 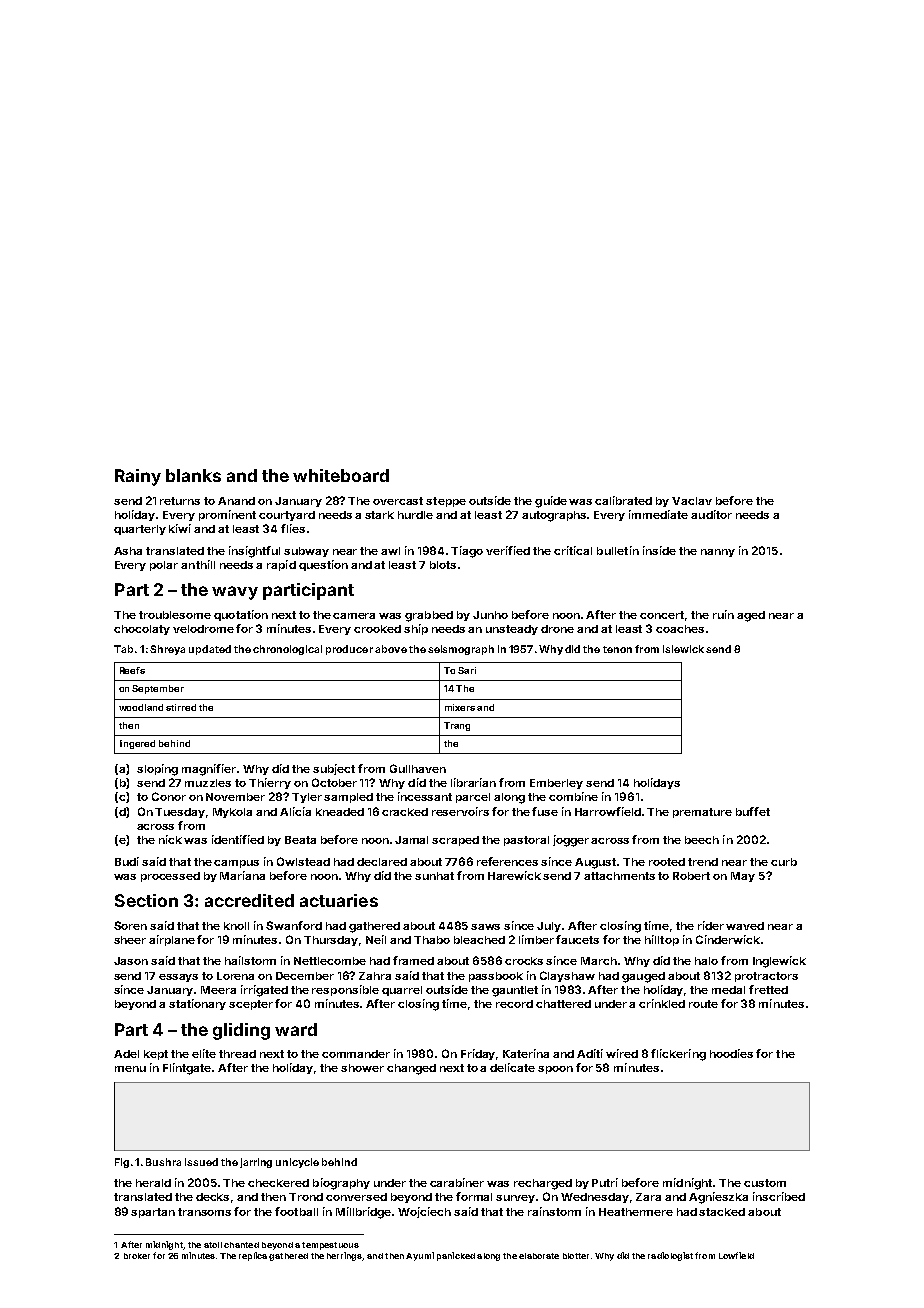 I want to click on whiteboard, so click(x=341, y=475).
